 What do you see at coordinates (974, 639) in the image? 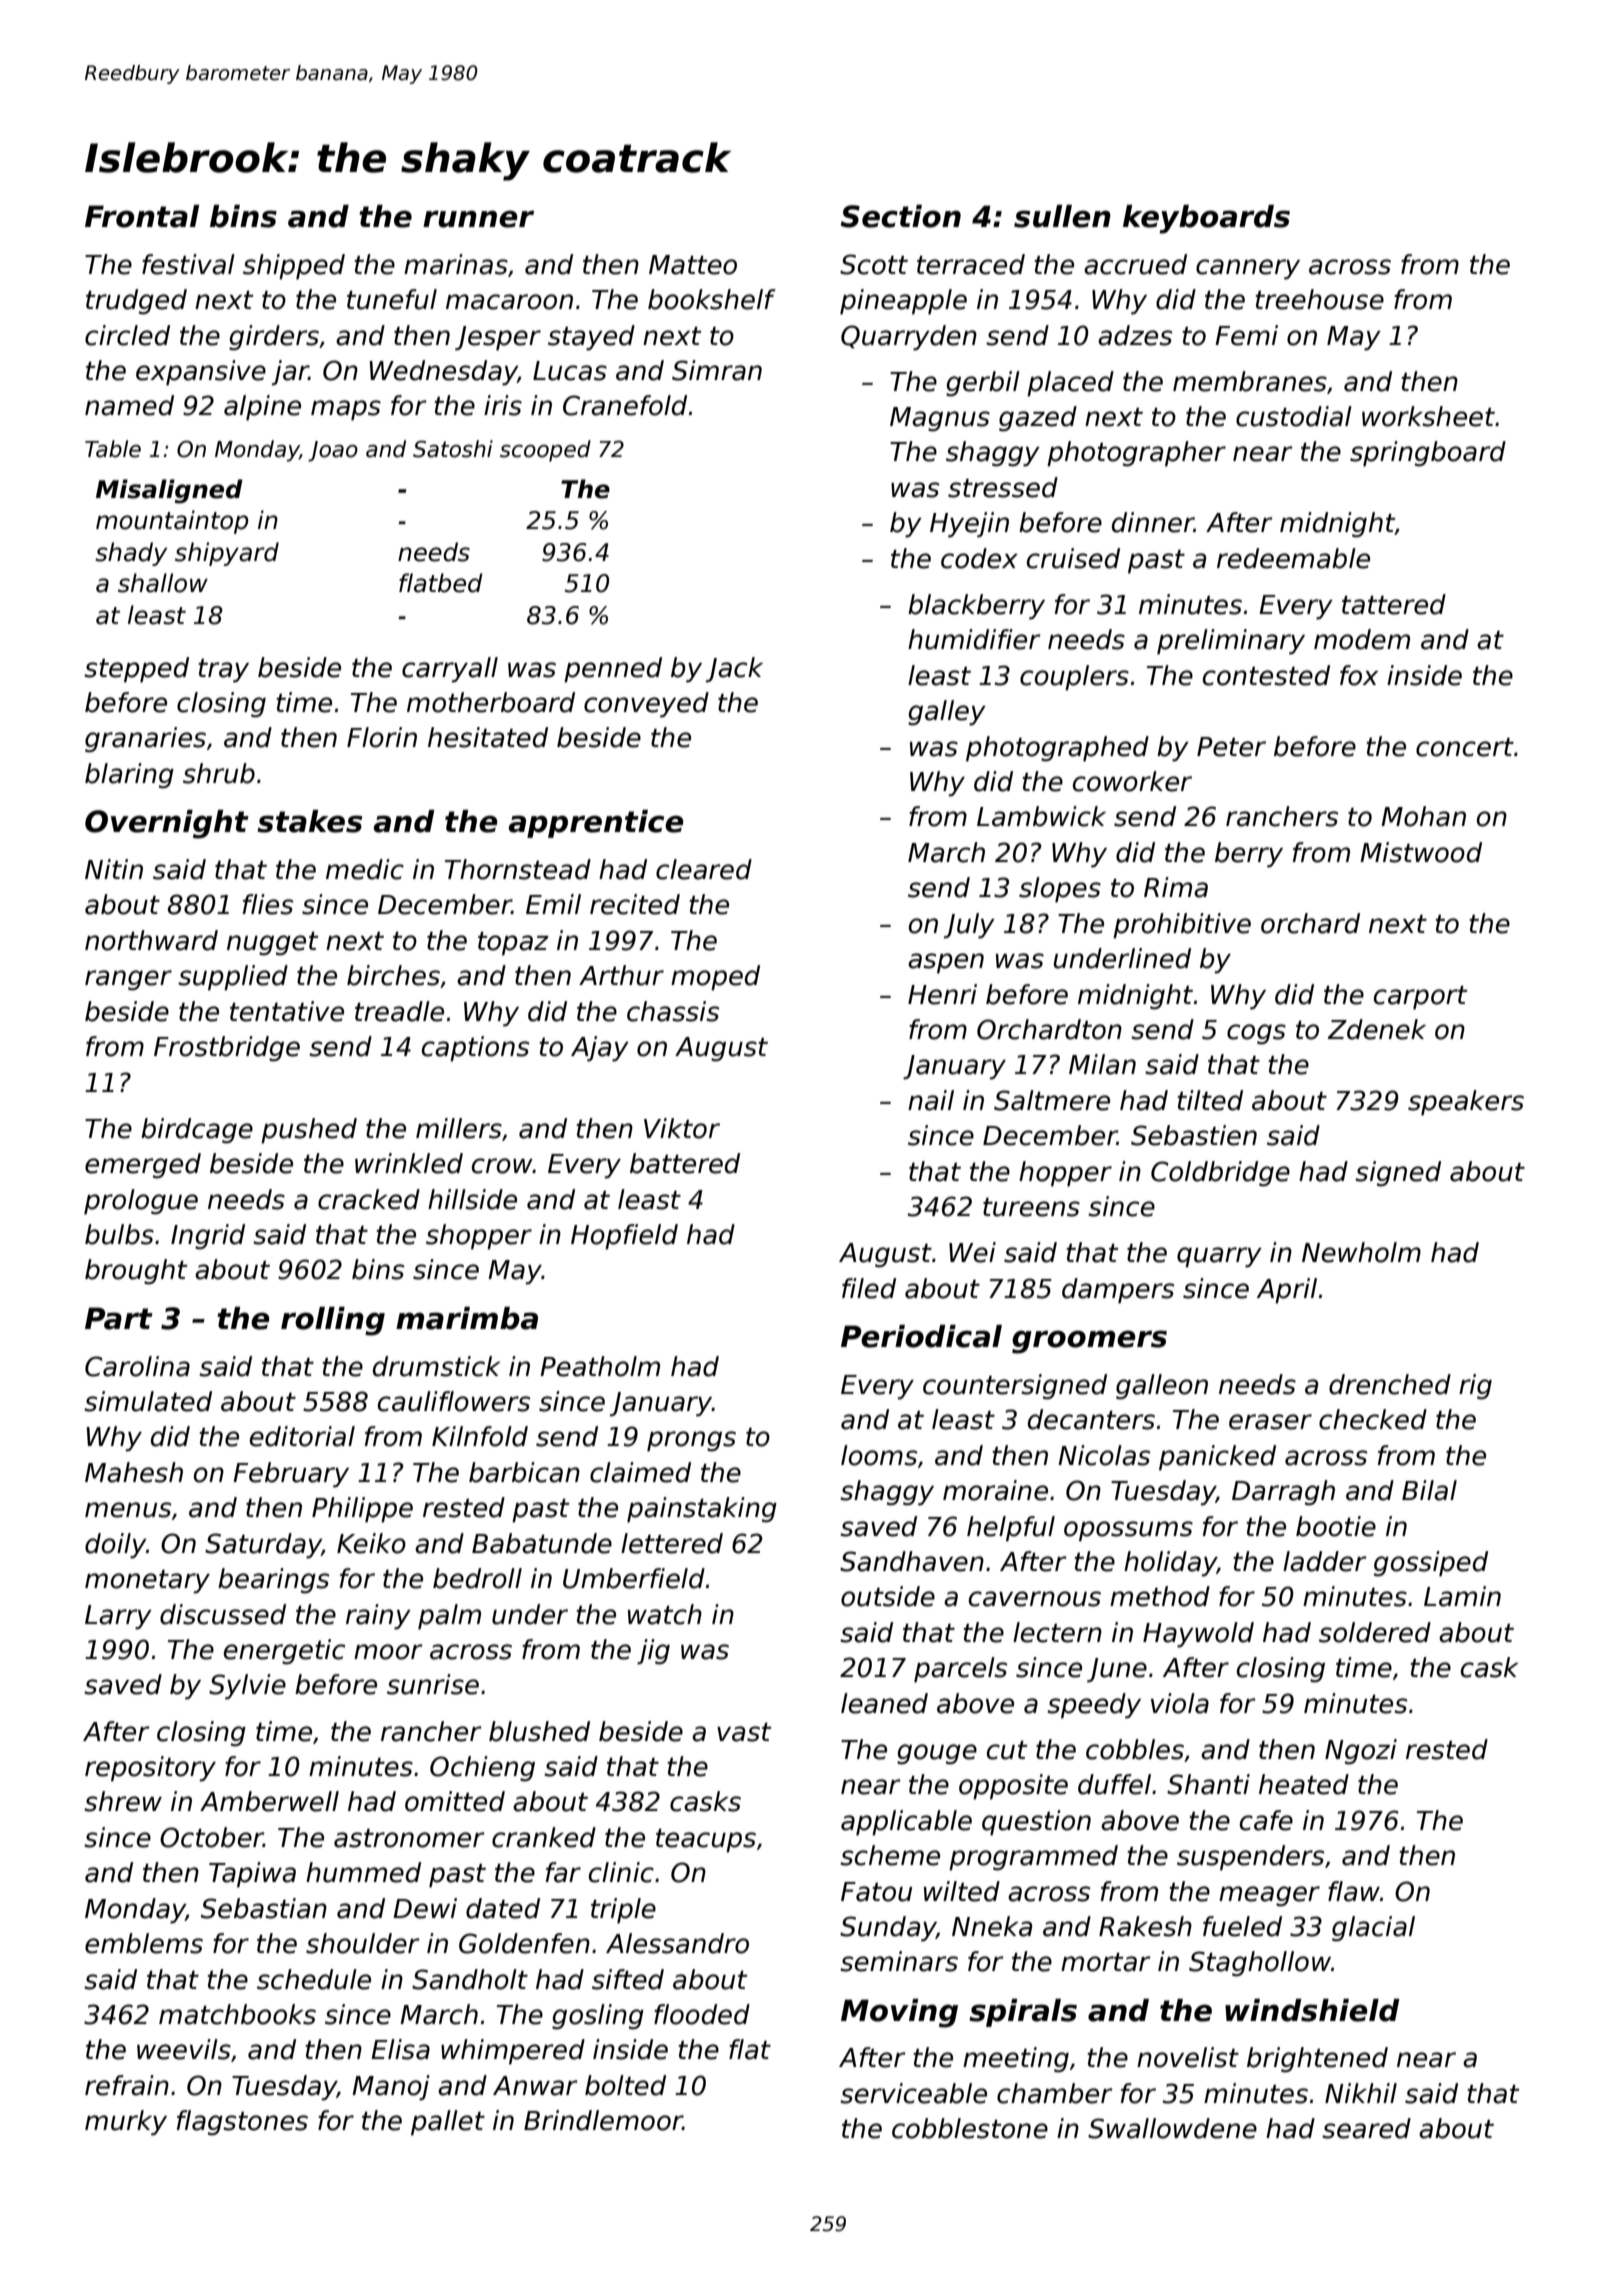
I see `humidifier` at bounding box center [974, 639].
